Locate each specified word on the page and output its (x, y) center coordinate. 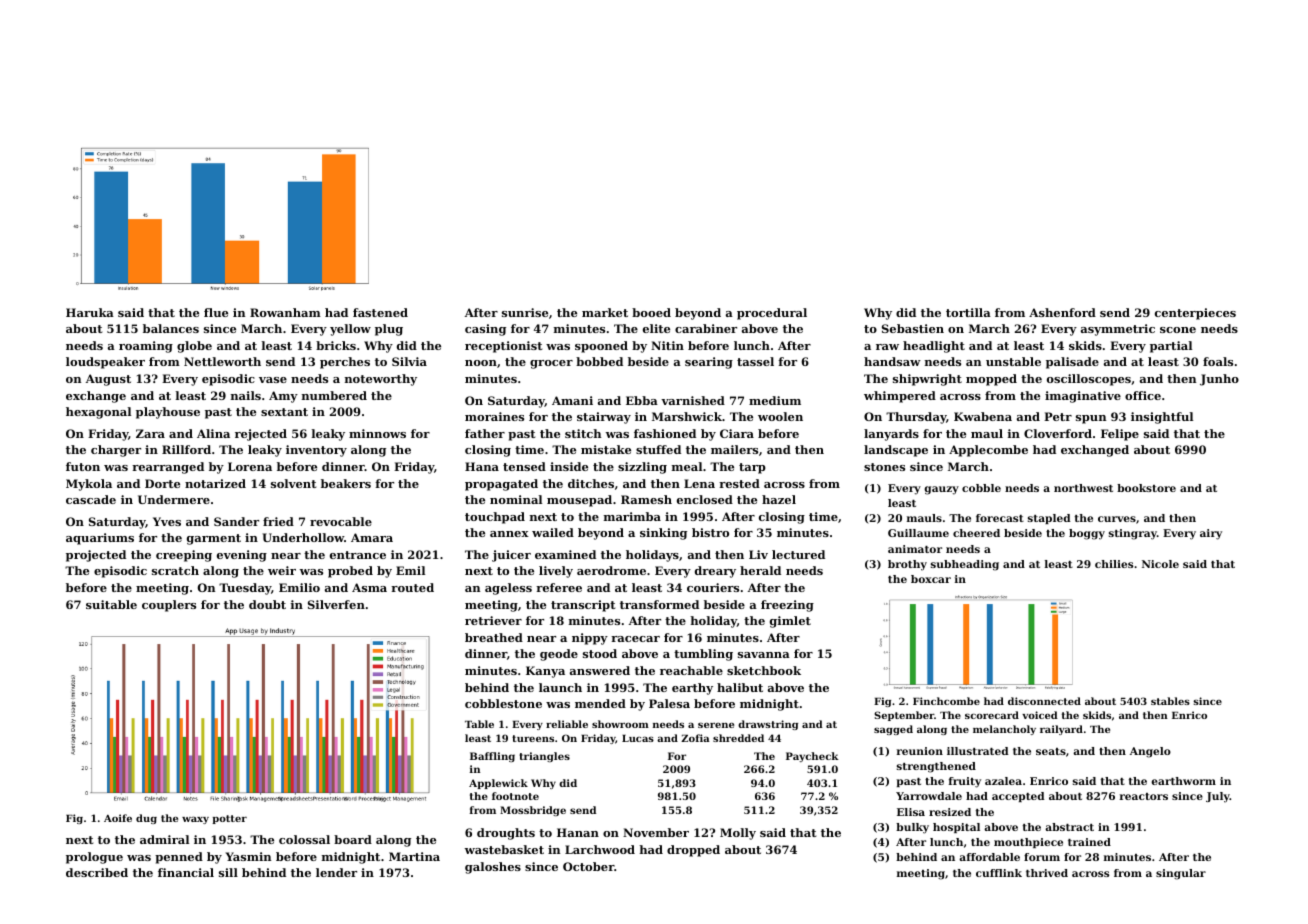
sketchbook (764, 670)
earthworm (1183, 781)
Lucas (638, 738)
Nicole (1160, 564)
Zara (150, 433)
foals (1218, 361)
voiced (1040, 715)
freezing (787, 606)
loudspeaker (105, 363)
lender (336, 872)
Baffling (492, 757)
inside (569, 466)
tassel (755, 361)
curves (1117, 519)
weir (282, 570)
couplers (169, 606)
